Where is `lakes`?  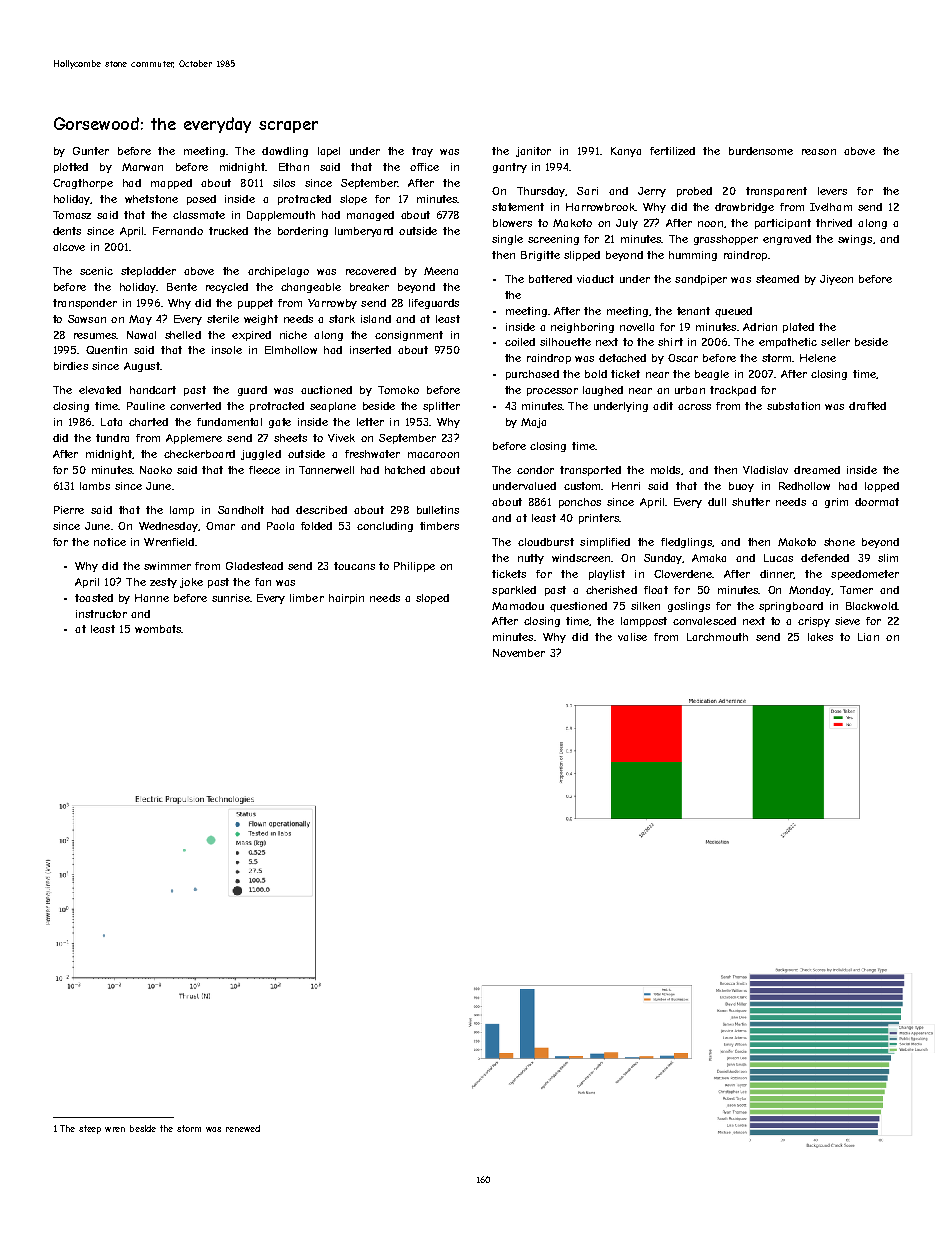
lakes is located at coordinates (820, 637).
